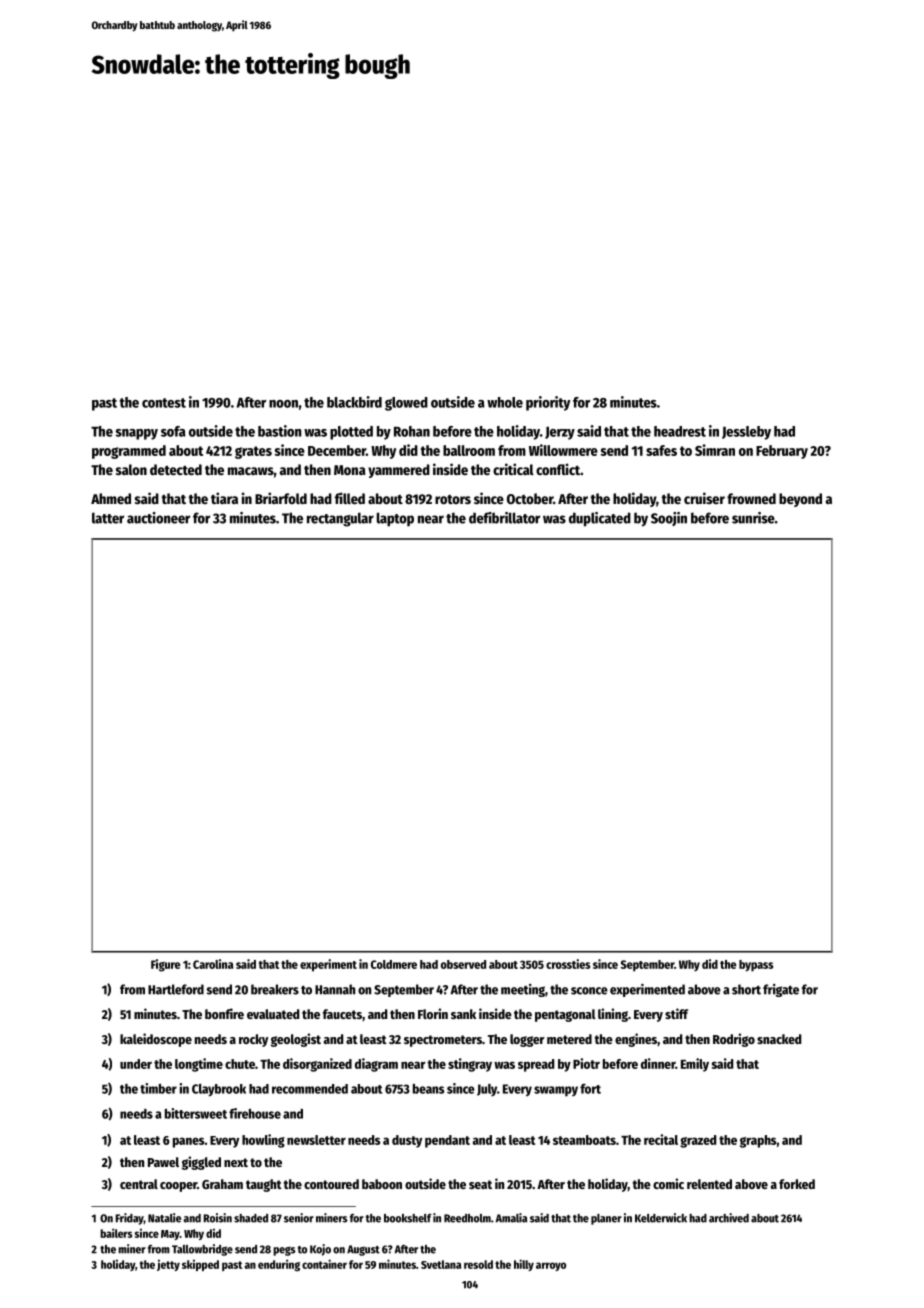 Image resolution: width=924 pixels, height=1308 pixels. What do you see at coordinates (453, 499) in the screenshot?
I see `rotors` at bounding box center [453, 499].
